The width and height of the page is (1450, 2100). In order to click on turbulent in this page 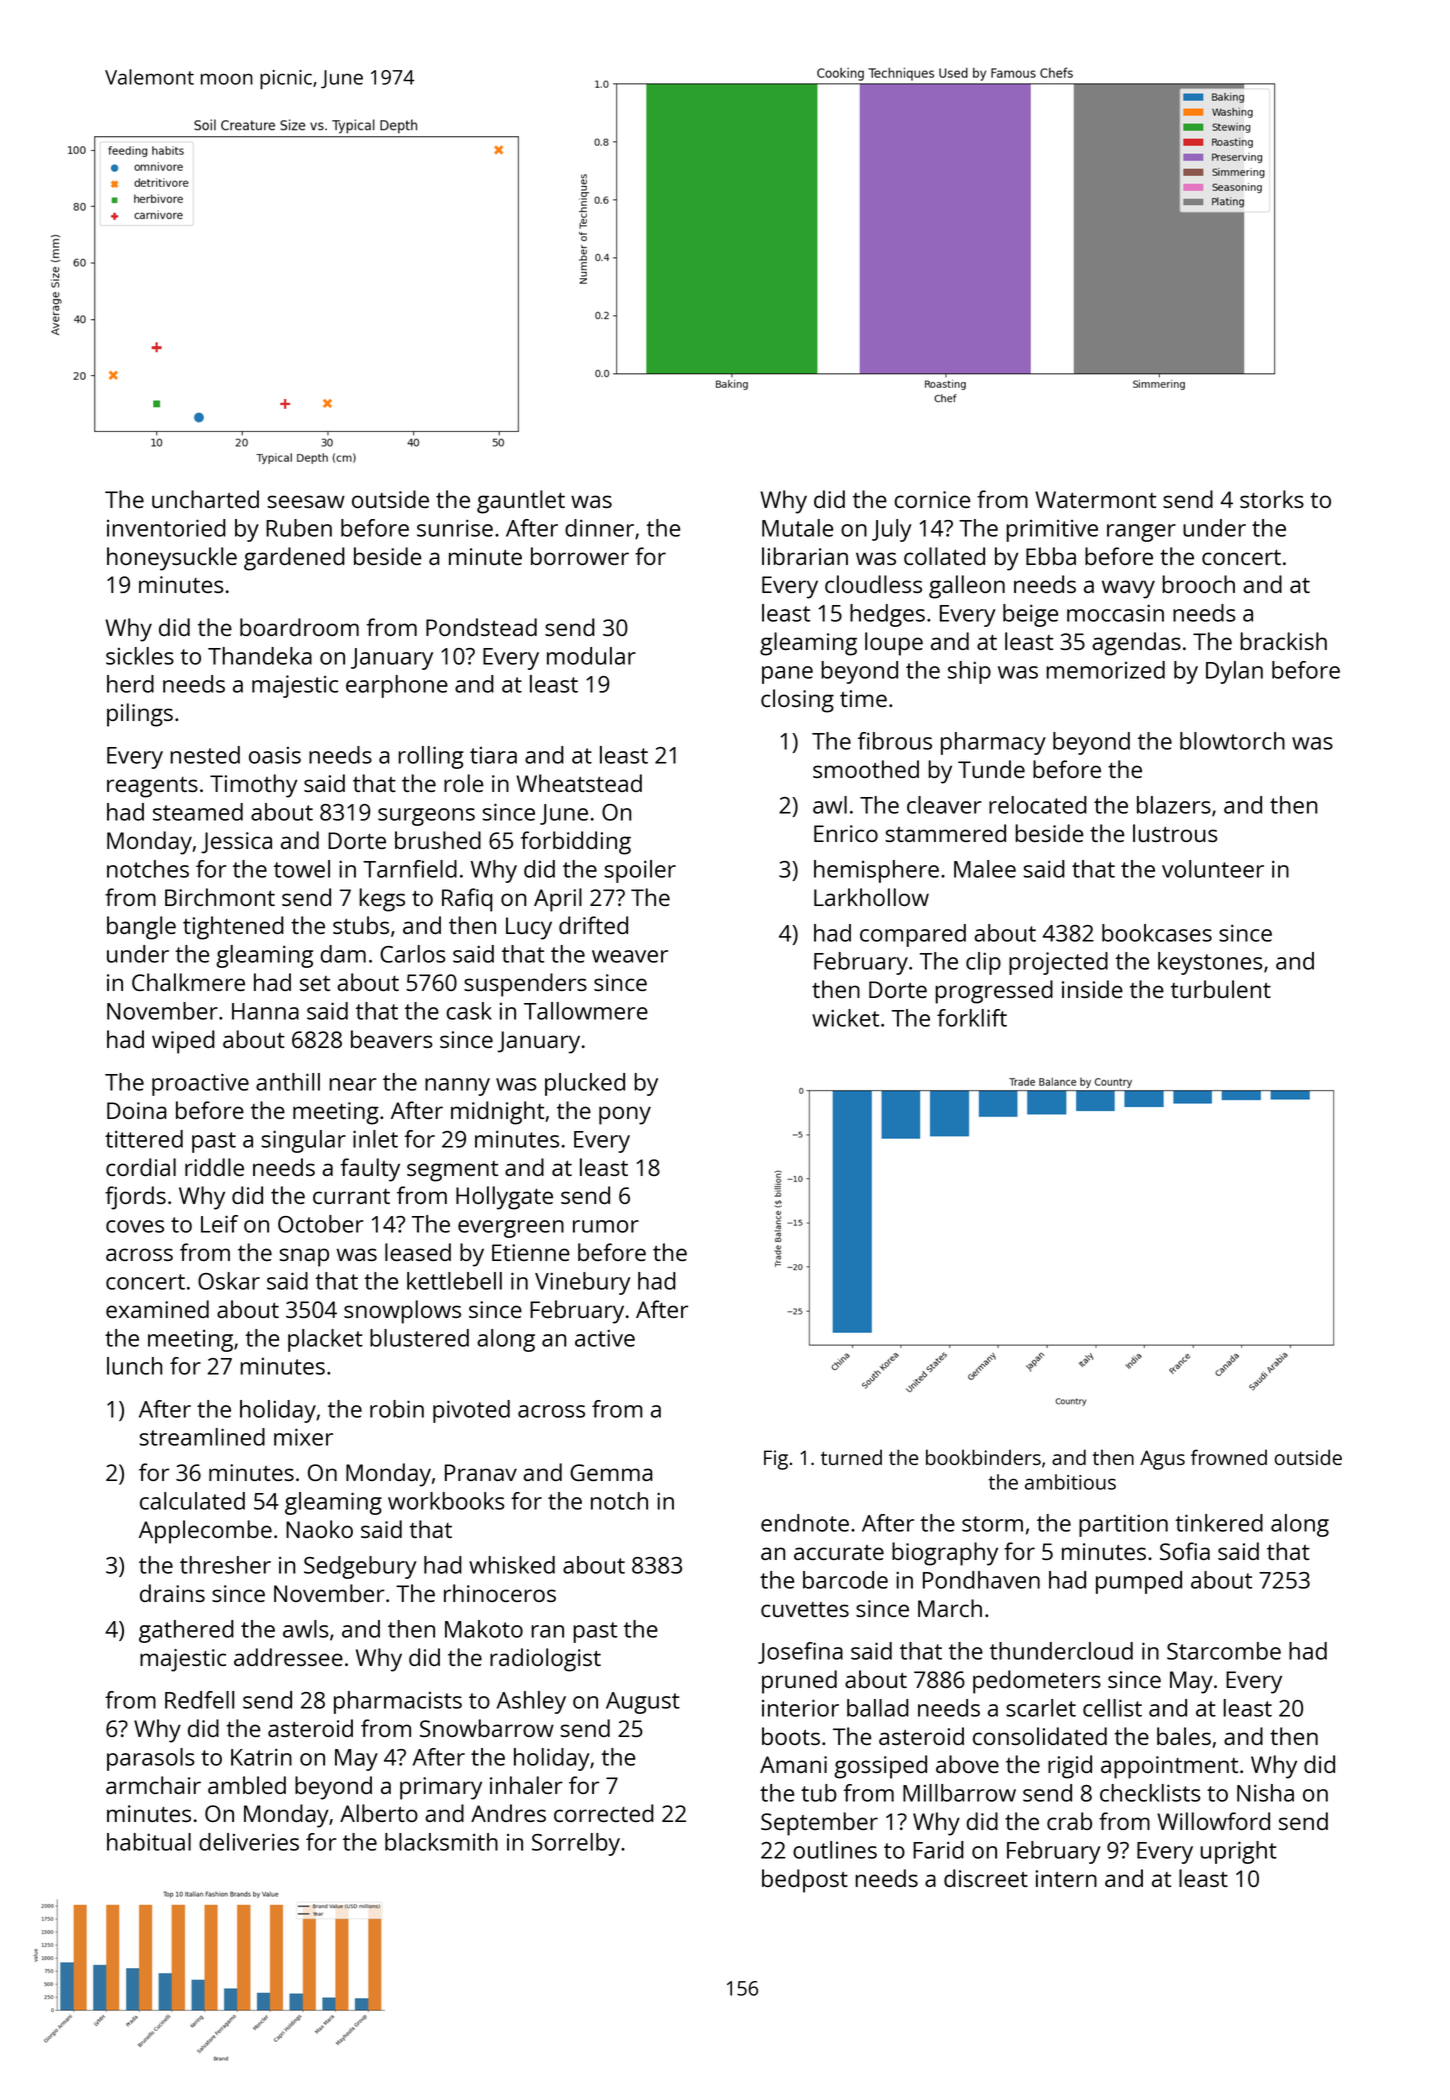, I will do `click(1221, 989)`.
